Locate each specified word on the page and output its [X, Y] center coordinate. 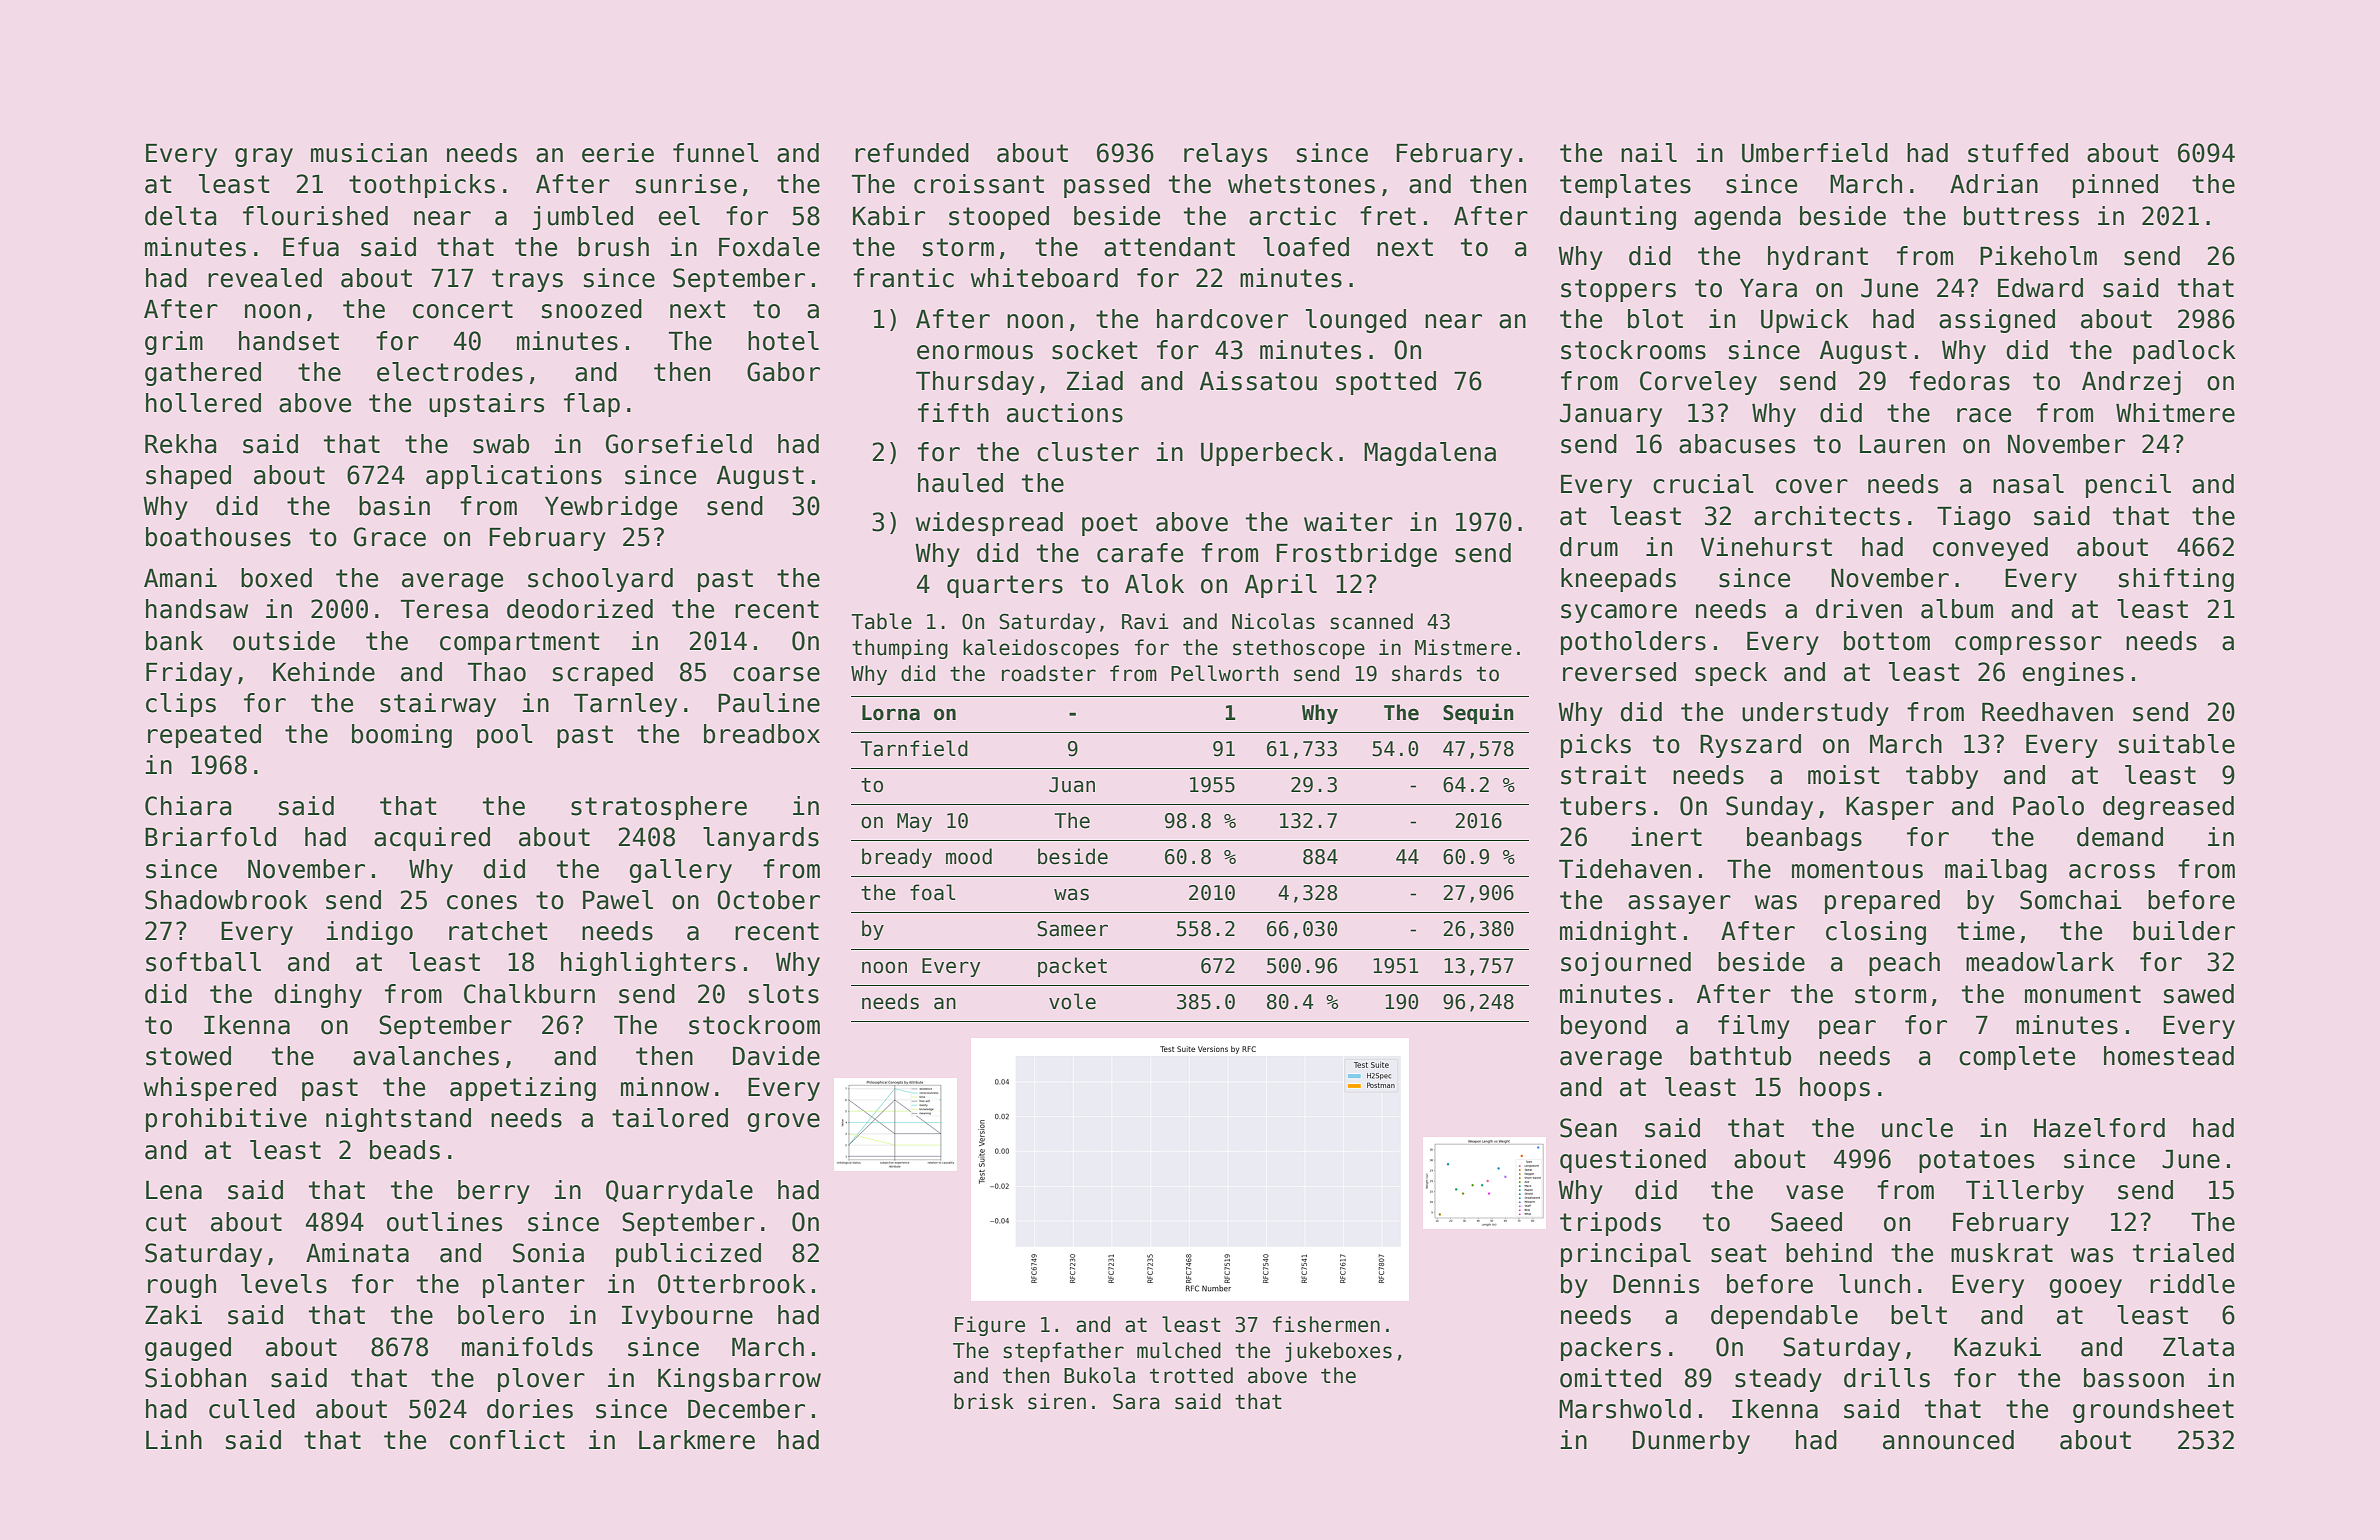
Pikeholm [2038, 256]
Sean [1588, 1128]
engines [2073, 674]
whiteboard [1044, 278]
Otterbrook [732, 1284]
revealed [265, 278]
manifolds [527, 1347]
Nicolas [1273, 621]
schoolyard [600, 580]
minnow [665, 1087]
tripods [1610, 1224]
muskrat [2002, 1253]
